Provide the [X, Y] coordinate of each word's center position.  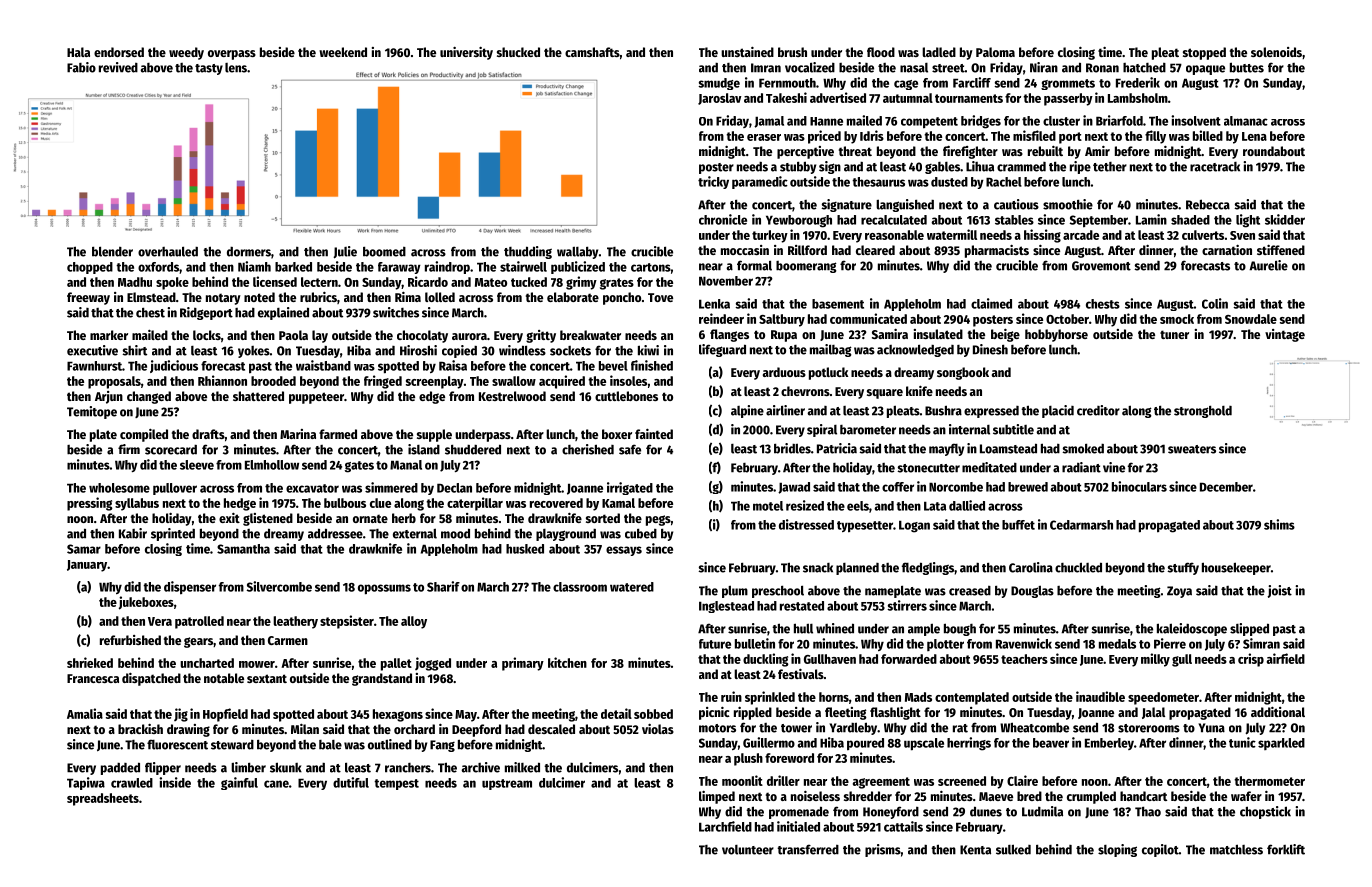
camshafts [592, 52]
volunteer [748, 850]
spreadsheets [103, 799]
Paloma [995, 52]
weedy [186, 53]
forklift [1286, 849]
